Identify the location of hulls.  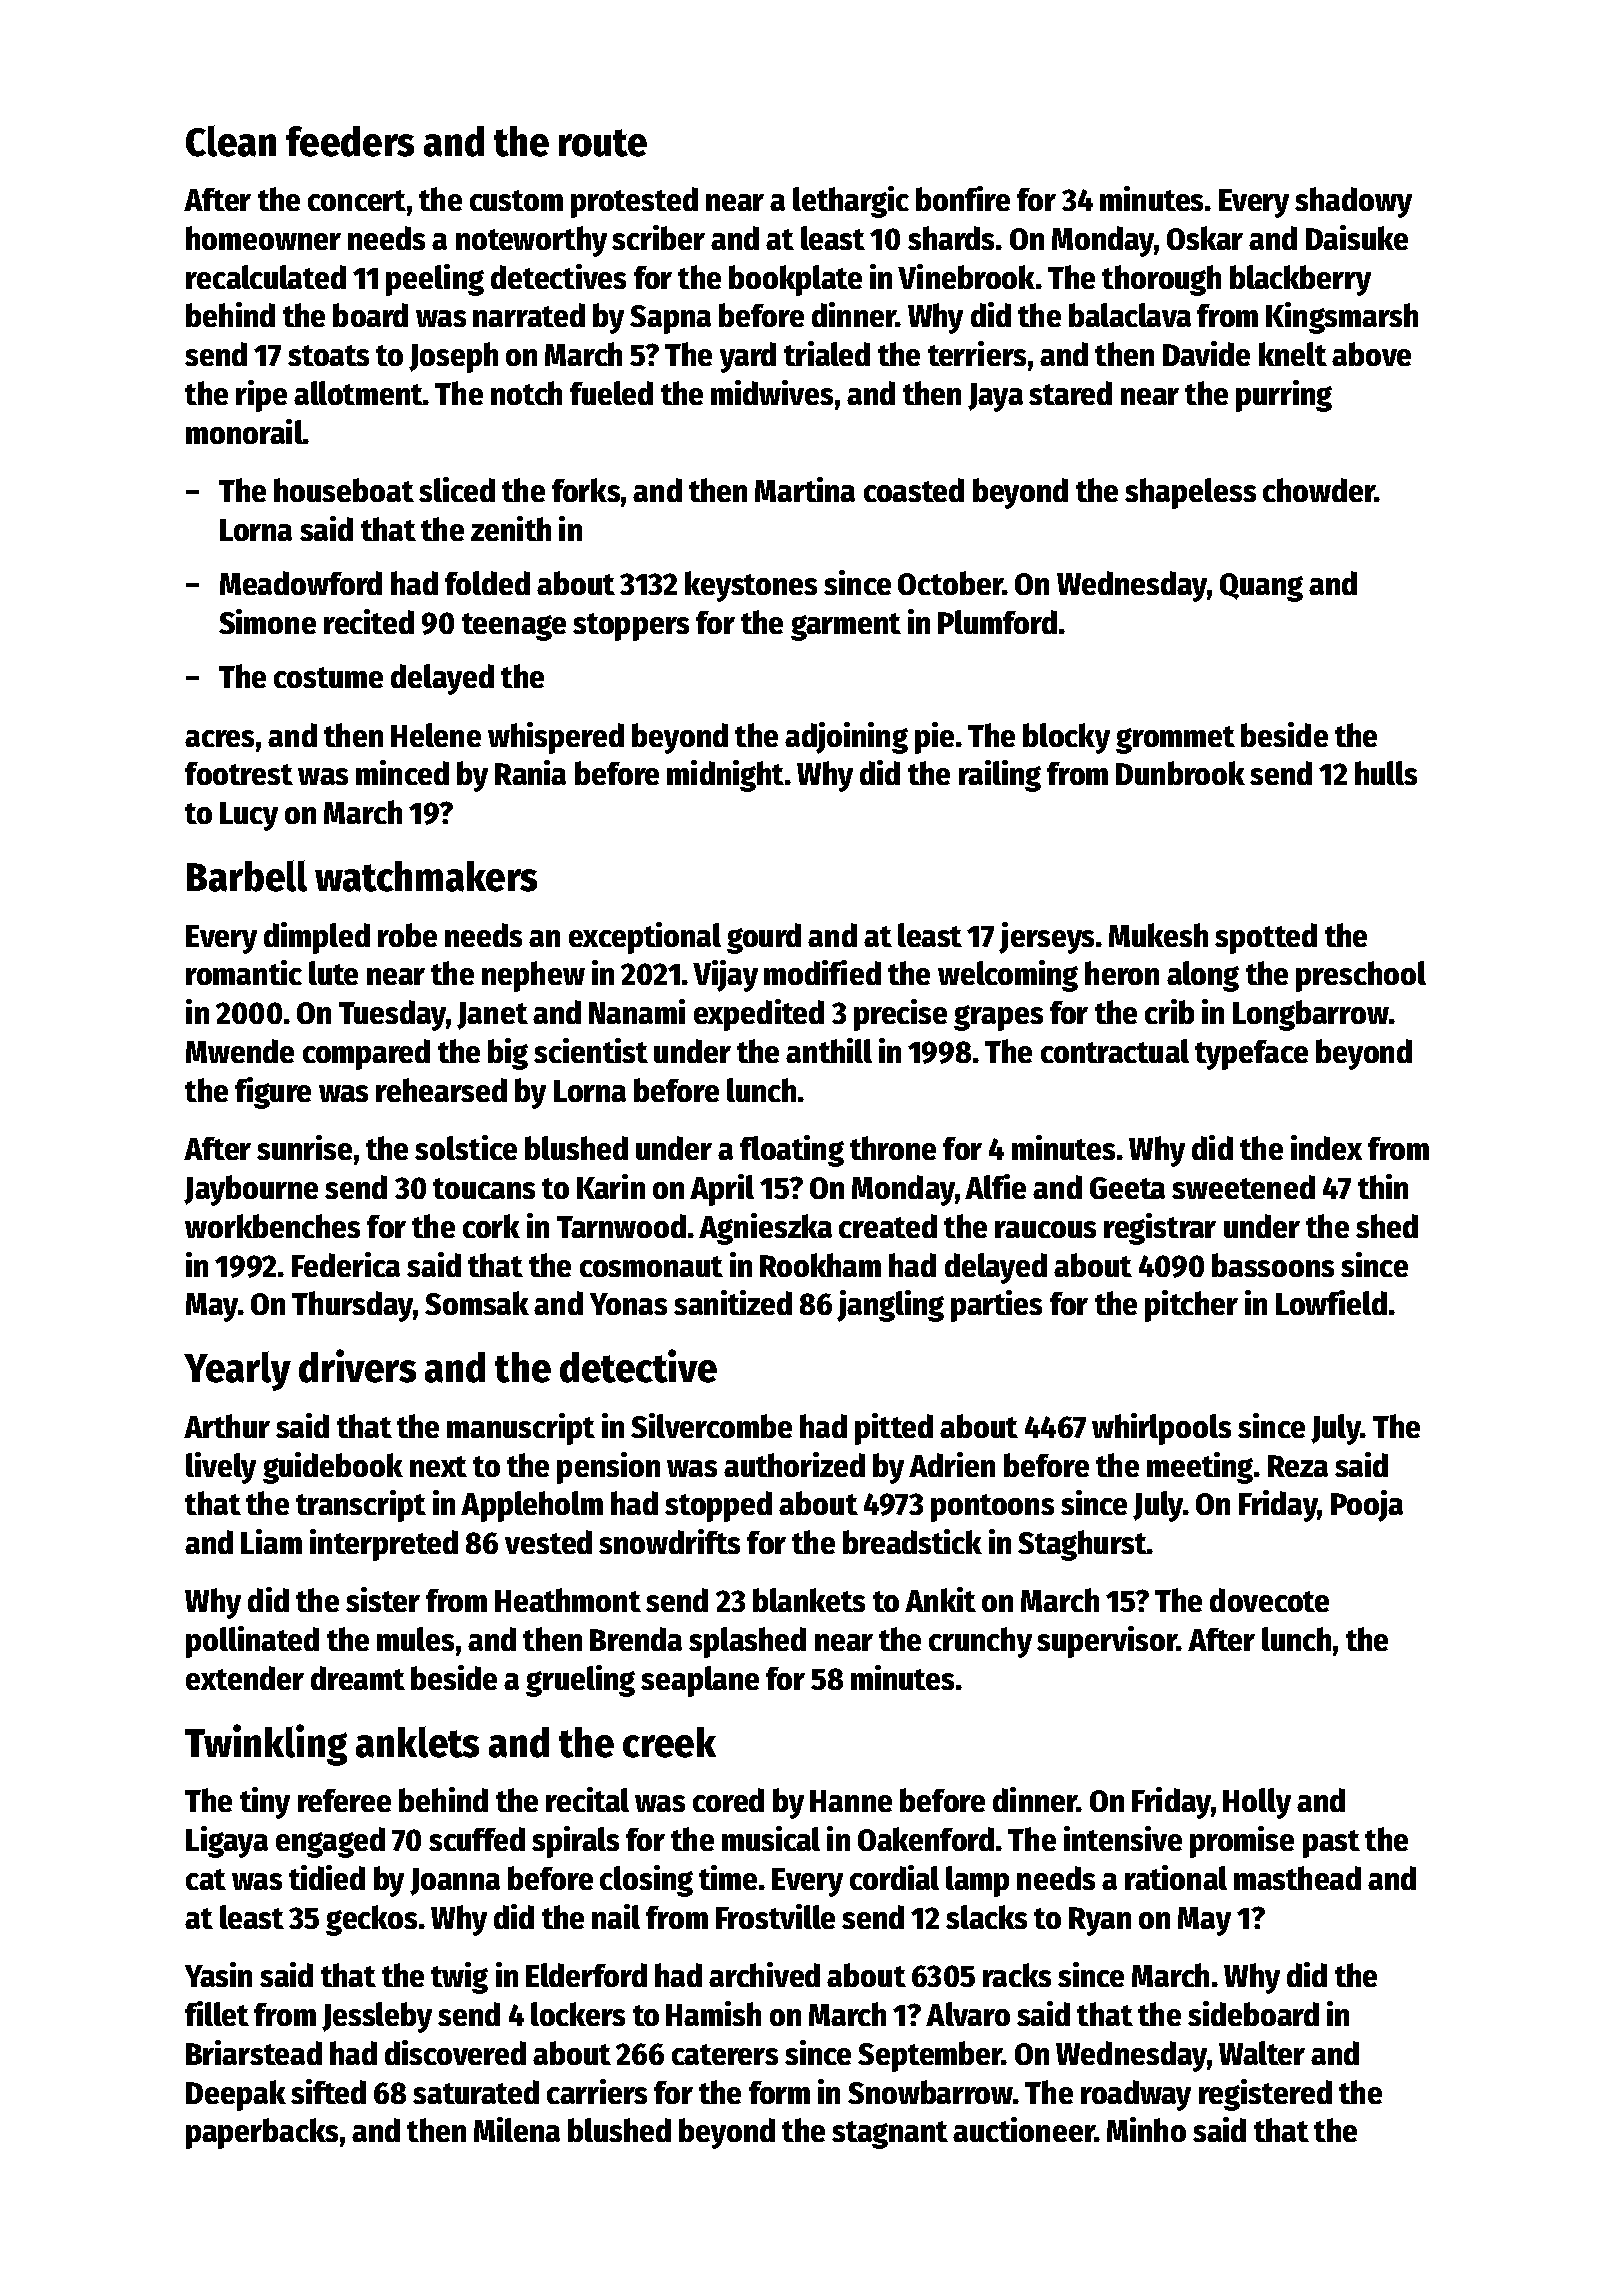
(1386, 773).
